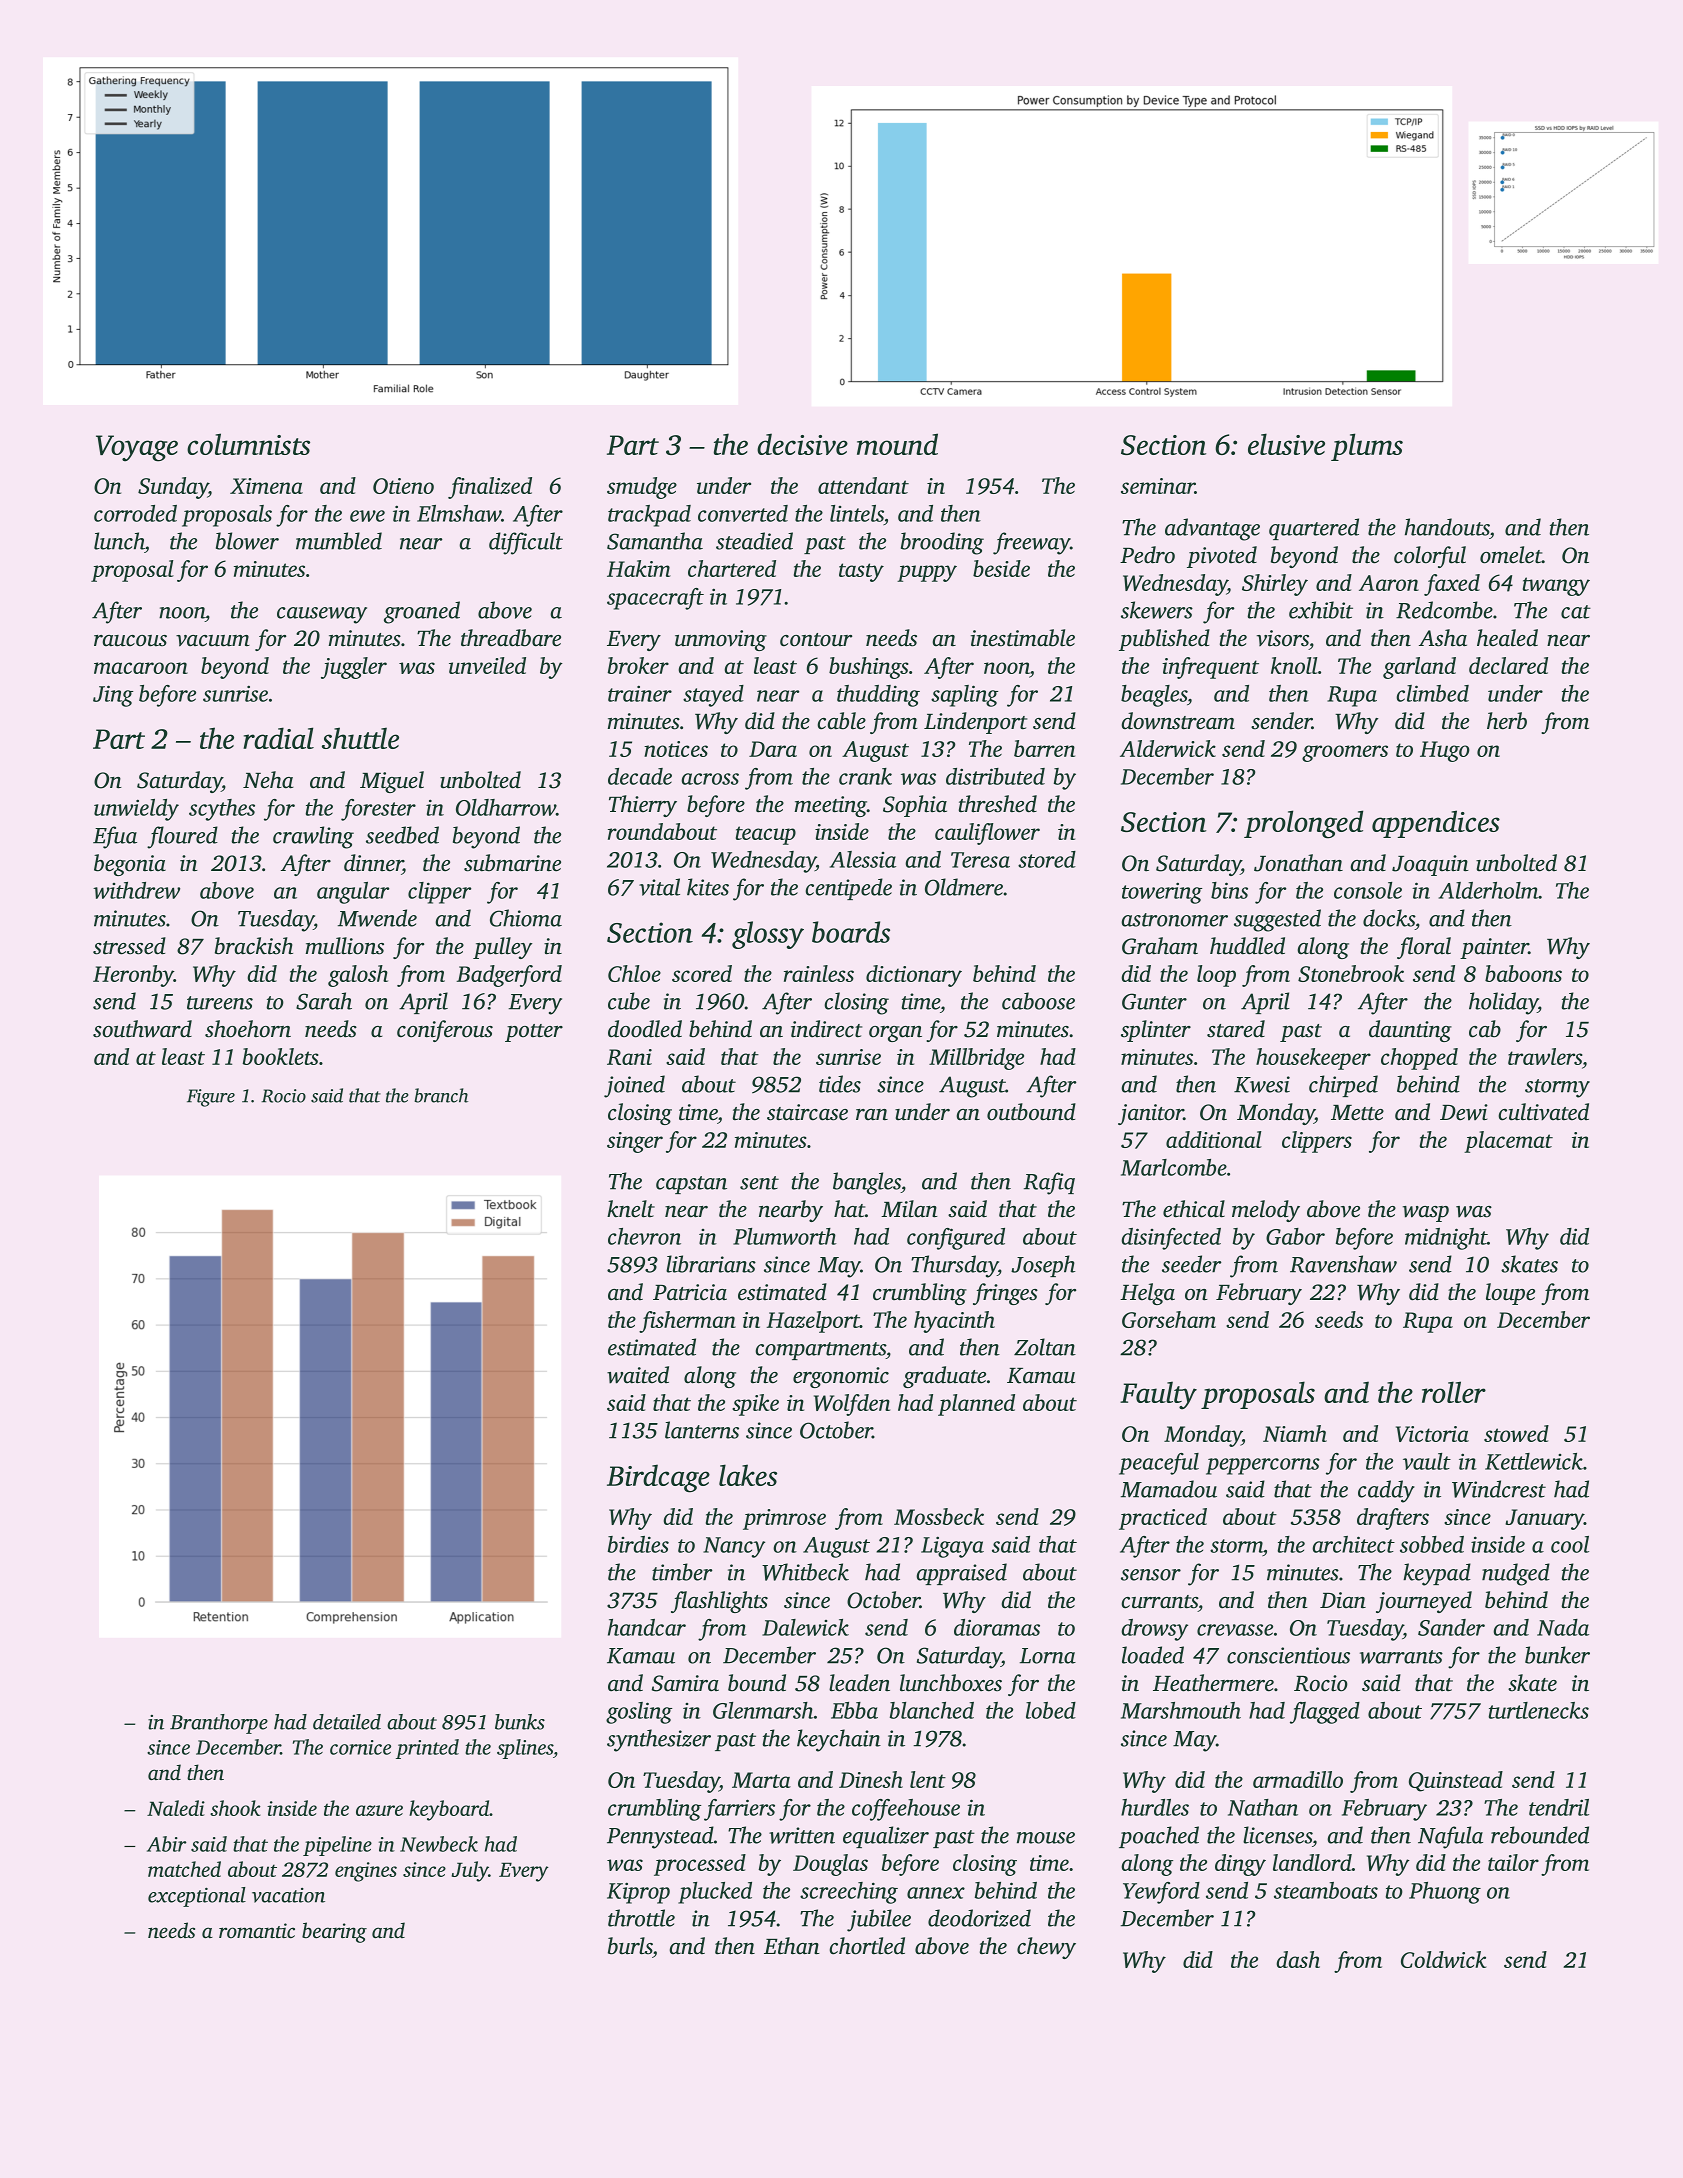  Describe the element at coordinates (1419, 668) in the page. I see `garland` at that location.
